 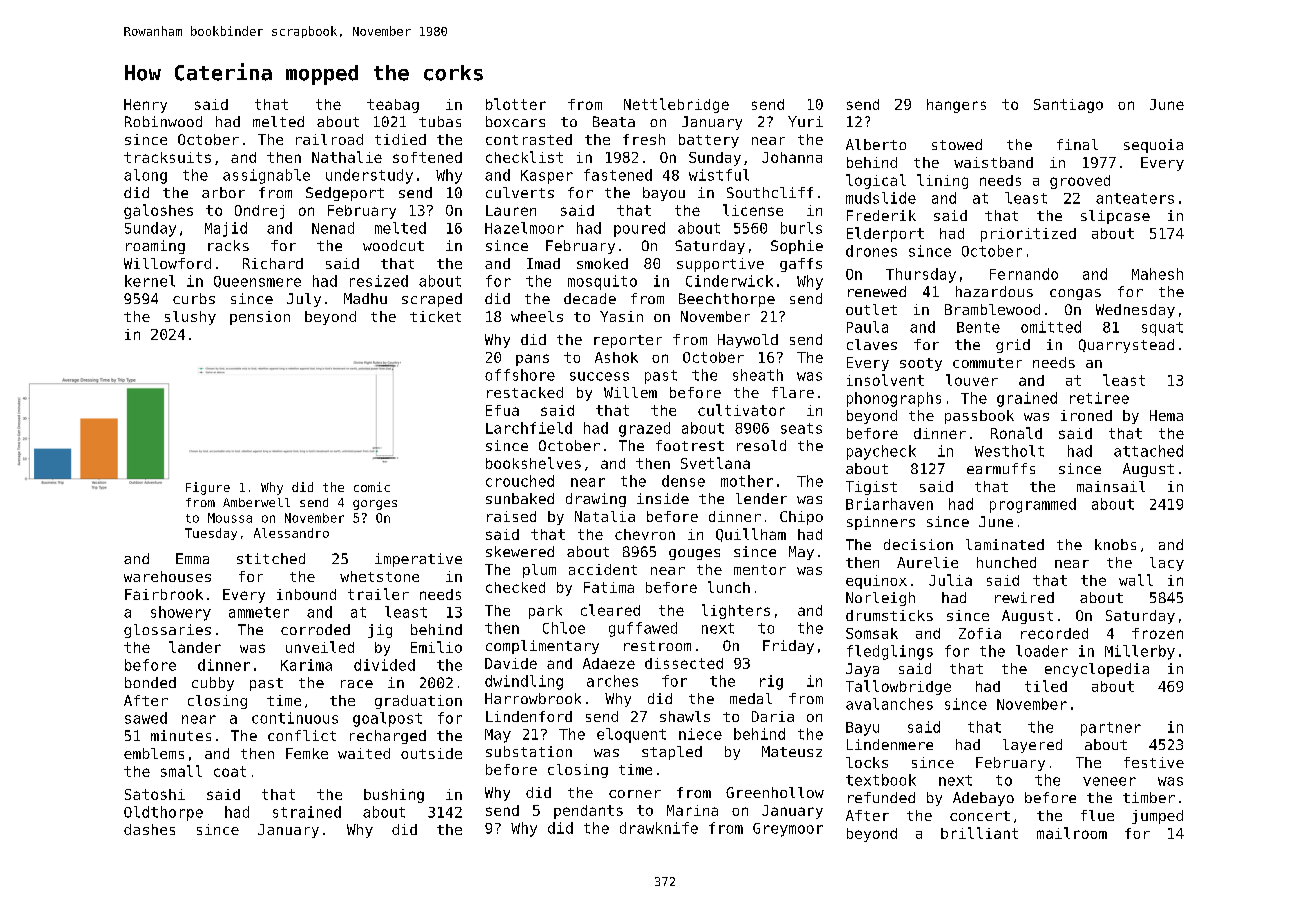 What do you see at coordinates (980, 633) in the screenshot?
I see `Zofia` at bounding box center [980, 633].
